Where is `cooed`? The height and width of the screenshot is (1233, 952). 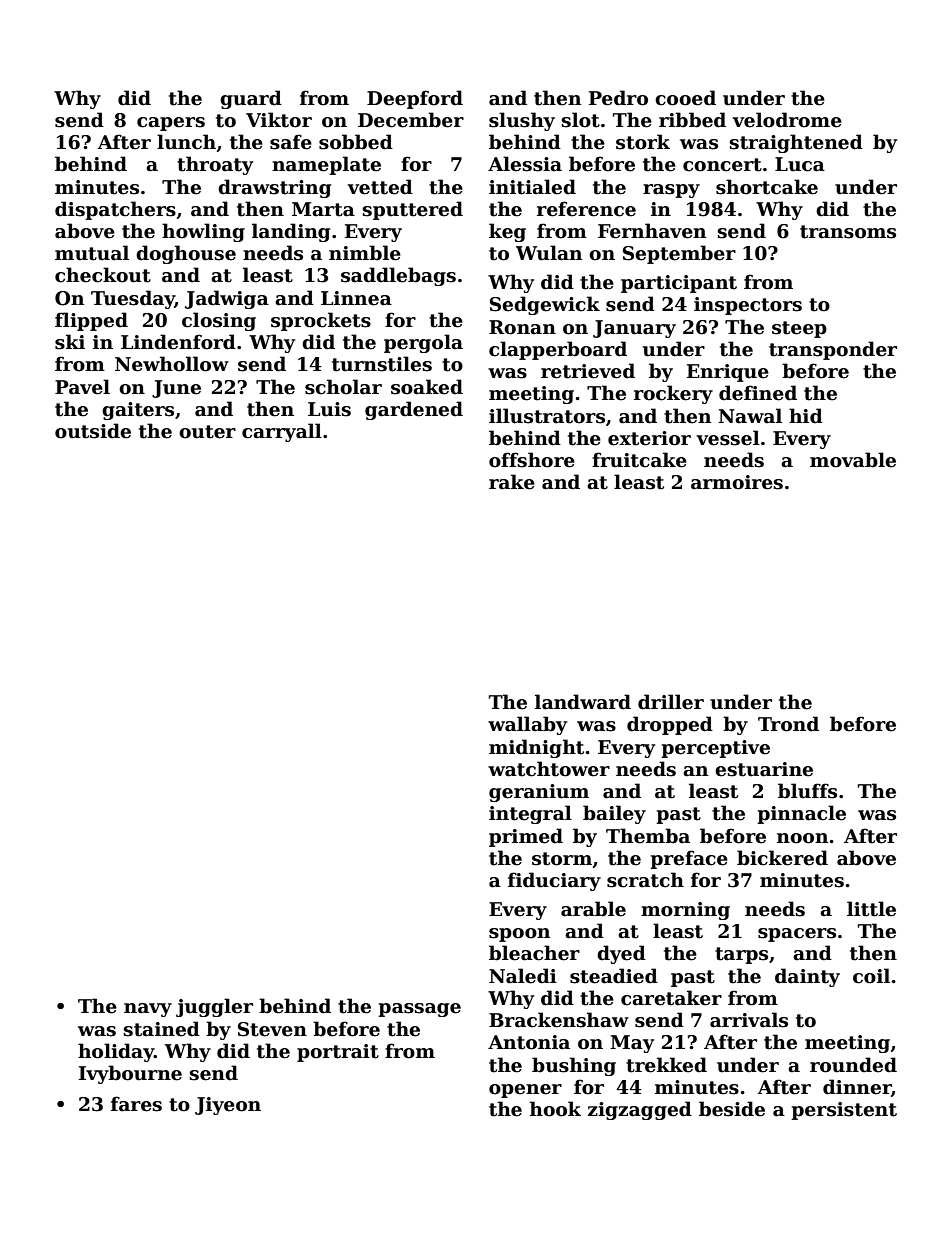 cooed is located at coordinates (685, 98).
